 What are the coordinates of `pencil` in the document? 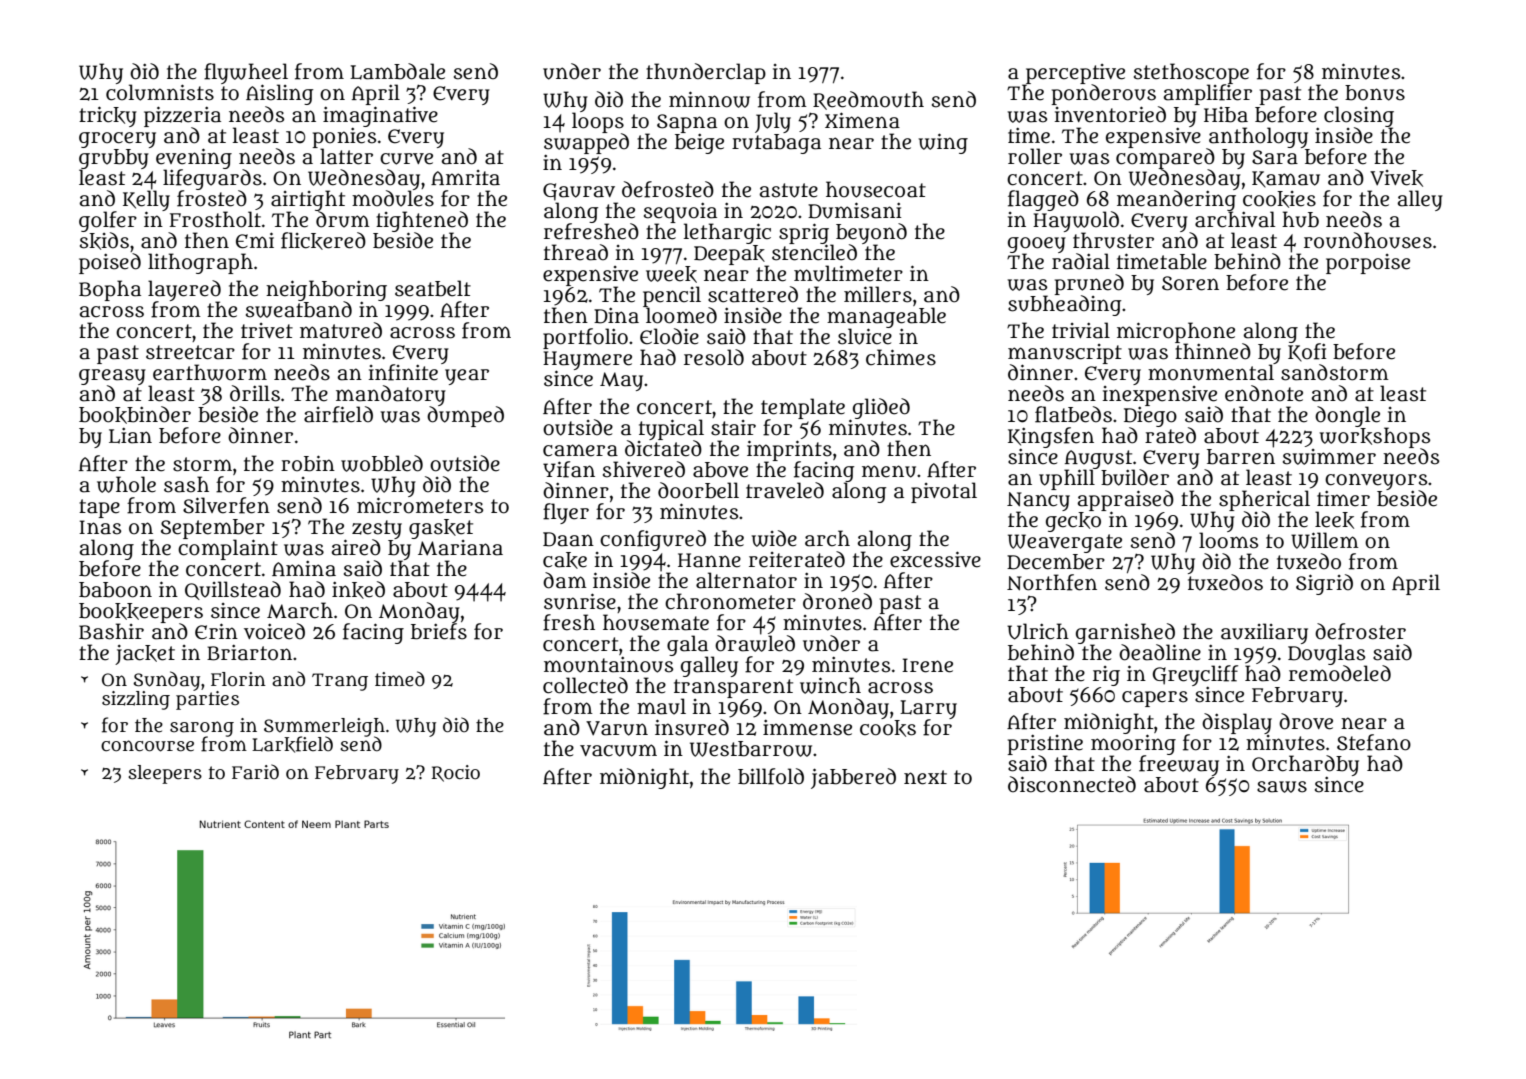 It's located at (672, 297).
